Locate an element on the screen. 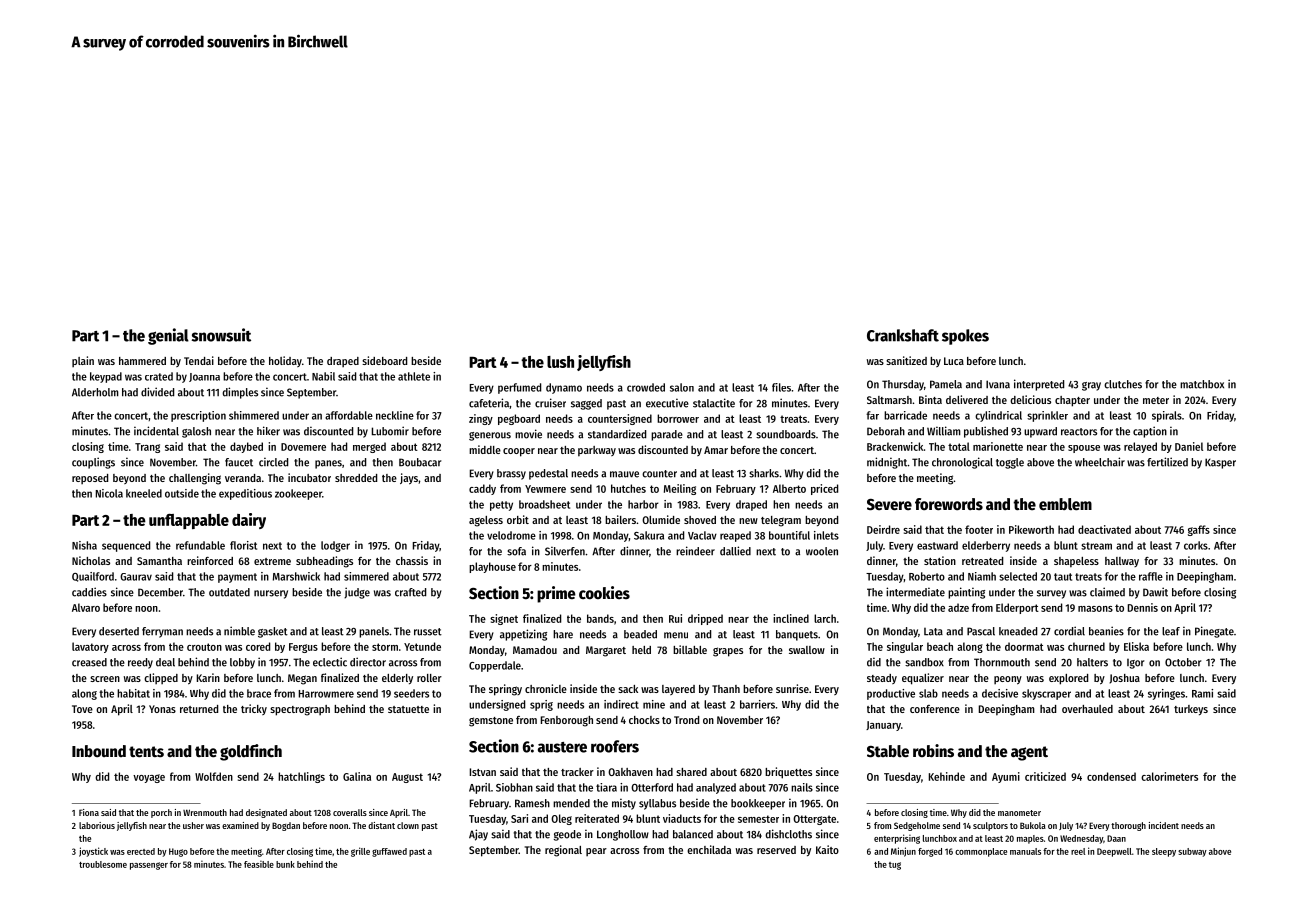 This screenshot has height=924, width=1308. zookeeper is located at coordinates (298, 494).
